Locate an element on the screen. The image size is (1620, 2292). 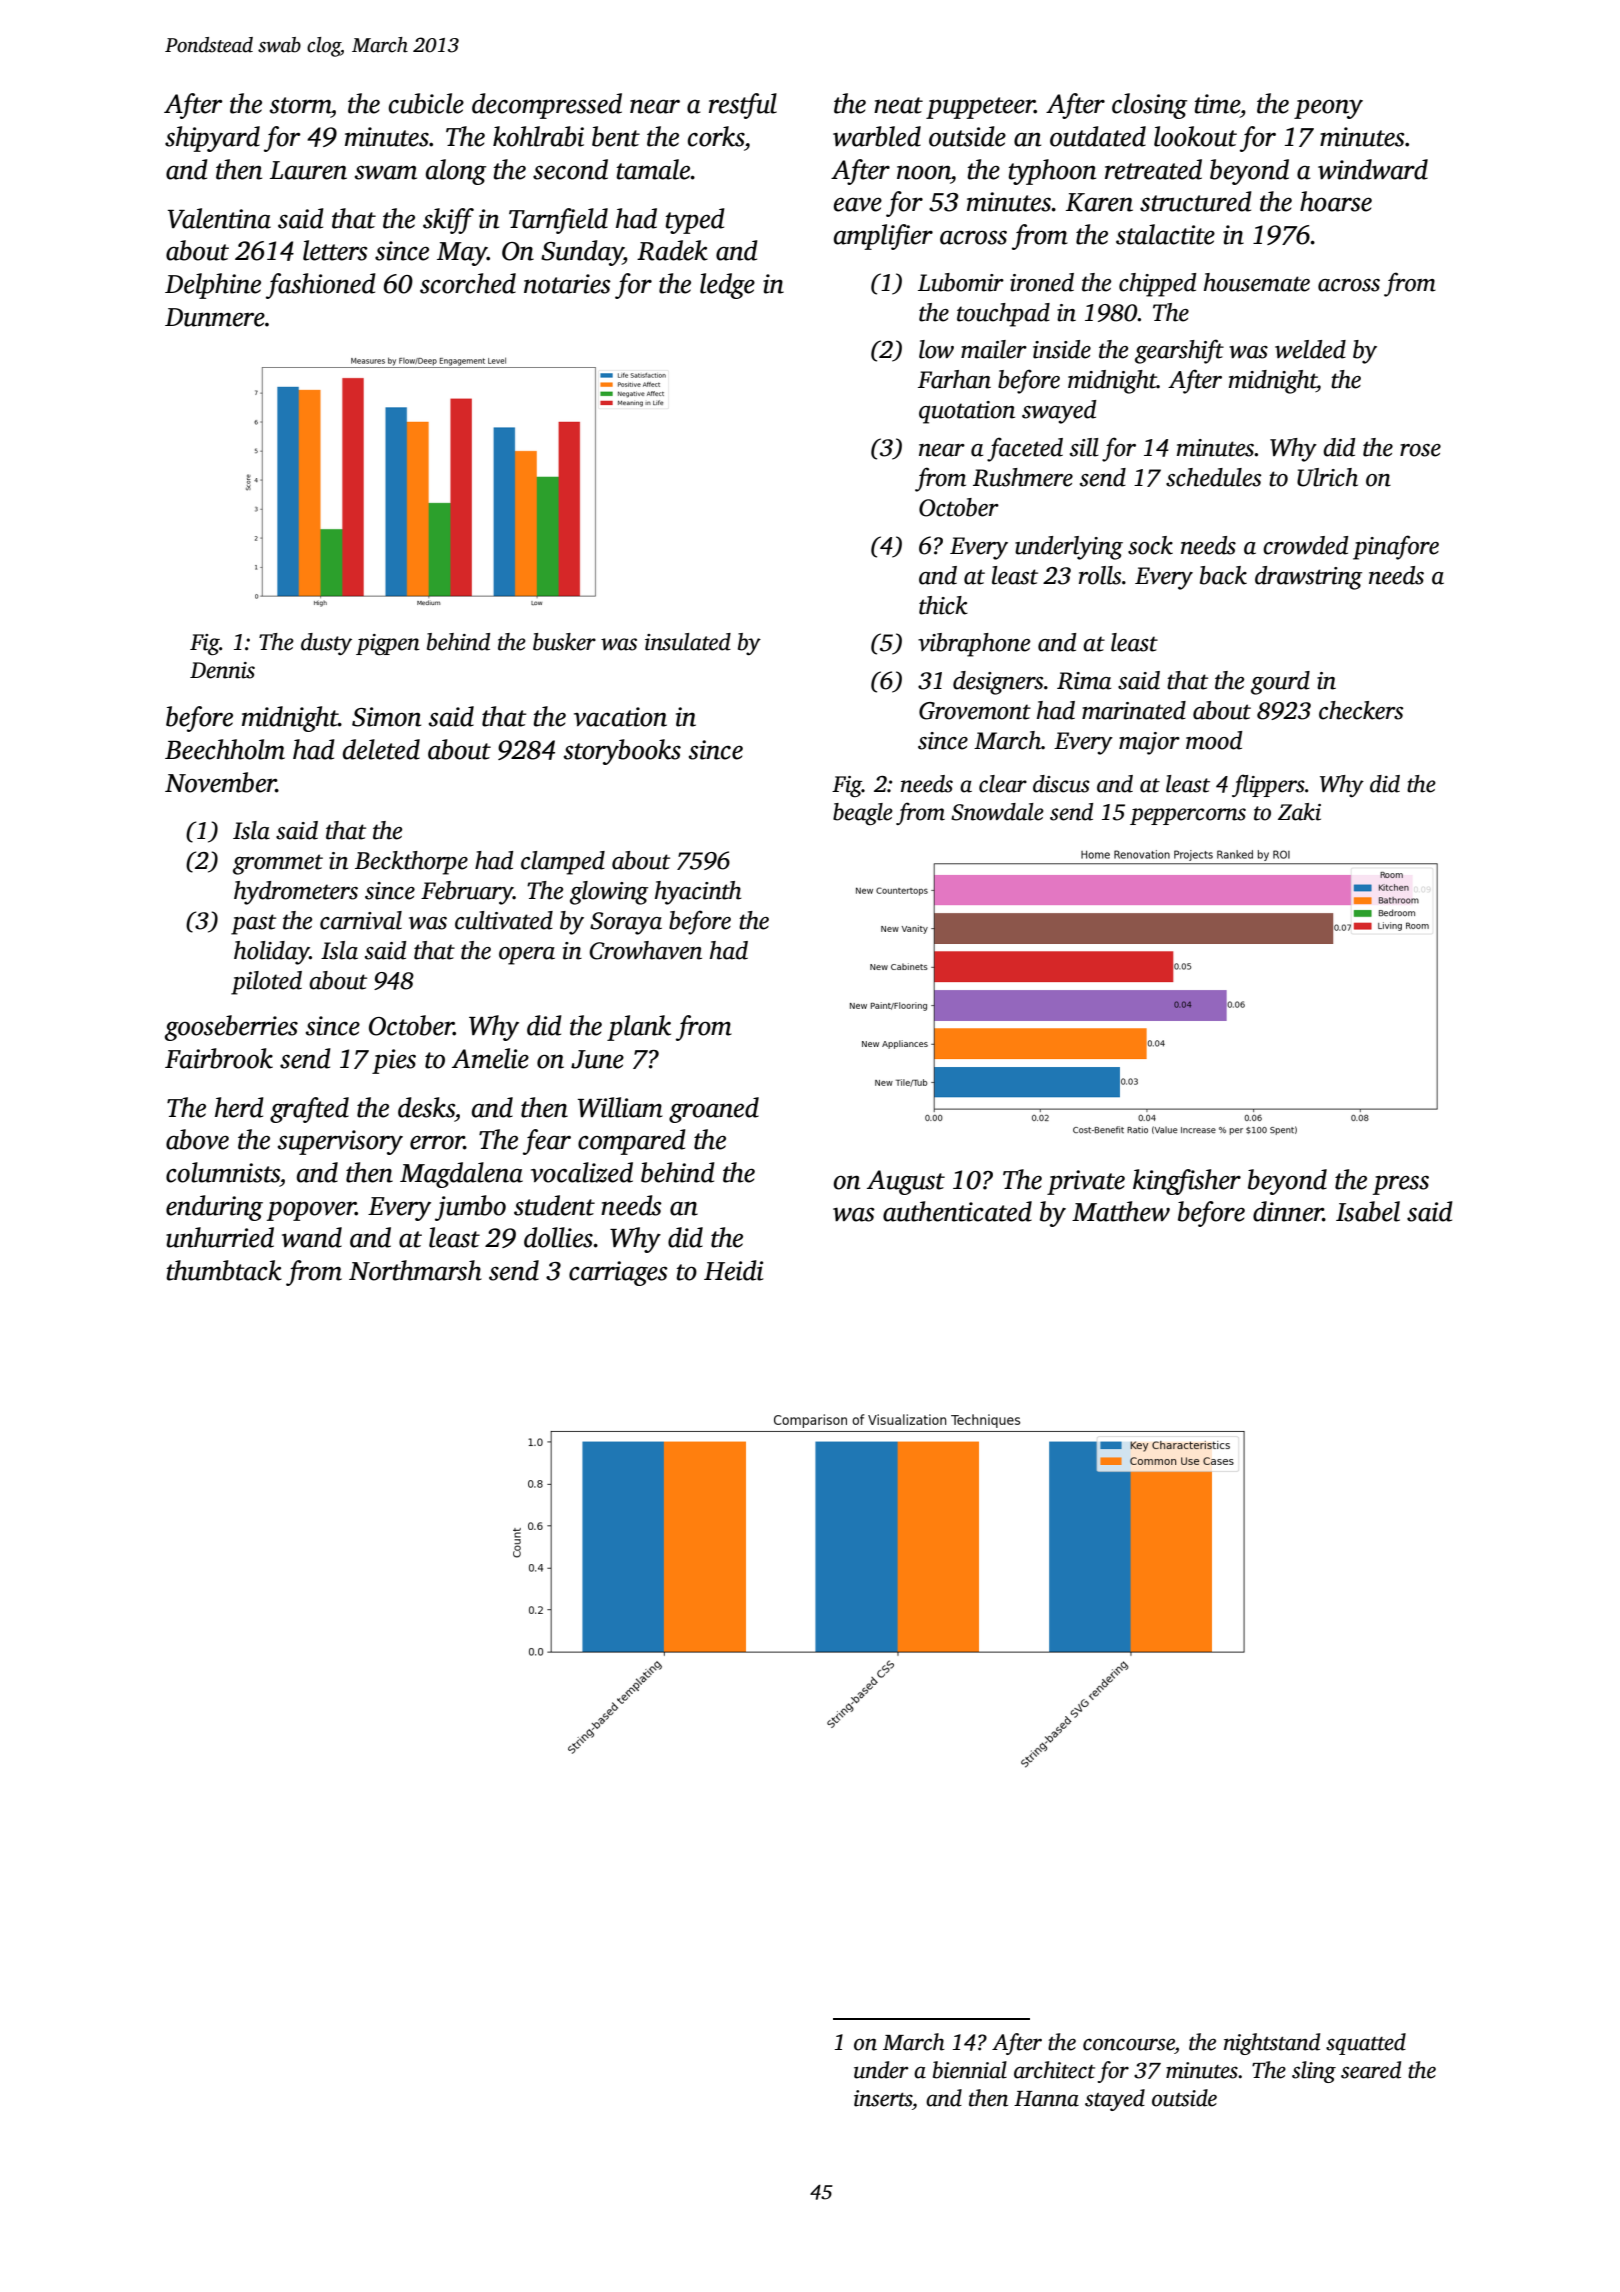
neat is located at coordinates (898, 105).
